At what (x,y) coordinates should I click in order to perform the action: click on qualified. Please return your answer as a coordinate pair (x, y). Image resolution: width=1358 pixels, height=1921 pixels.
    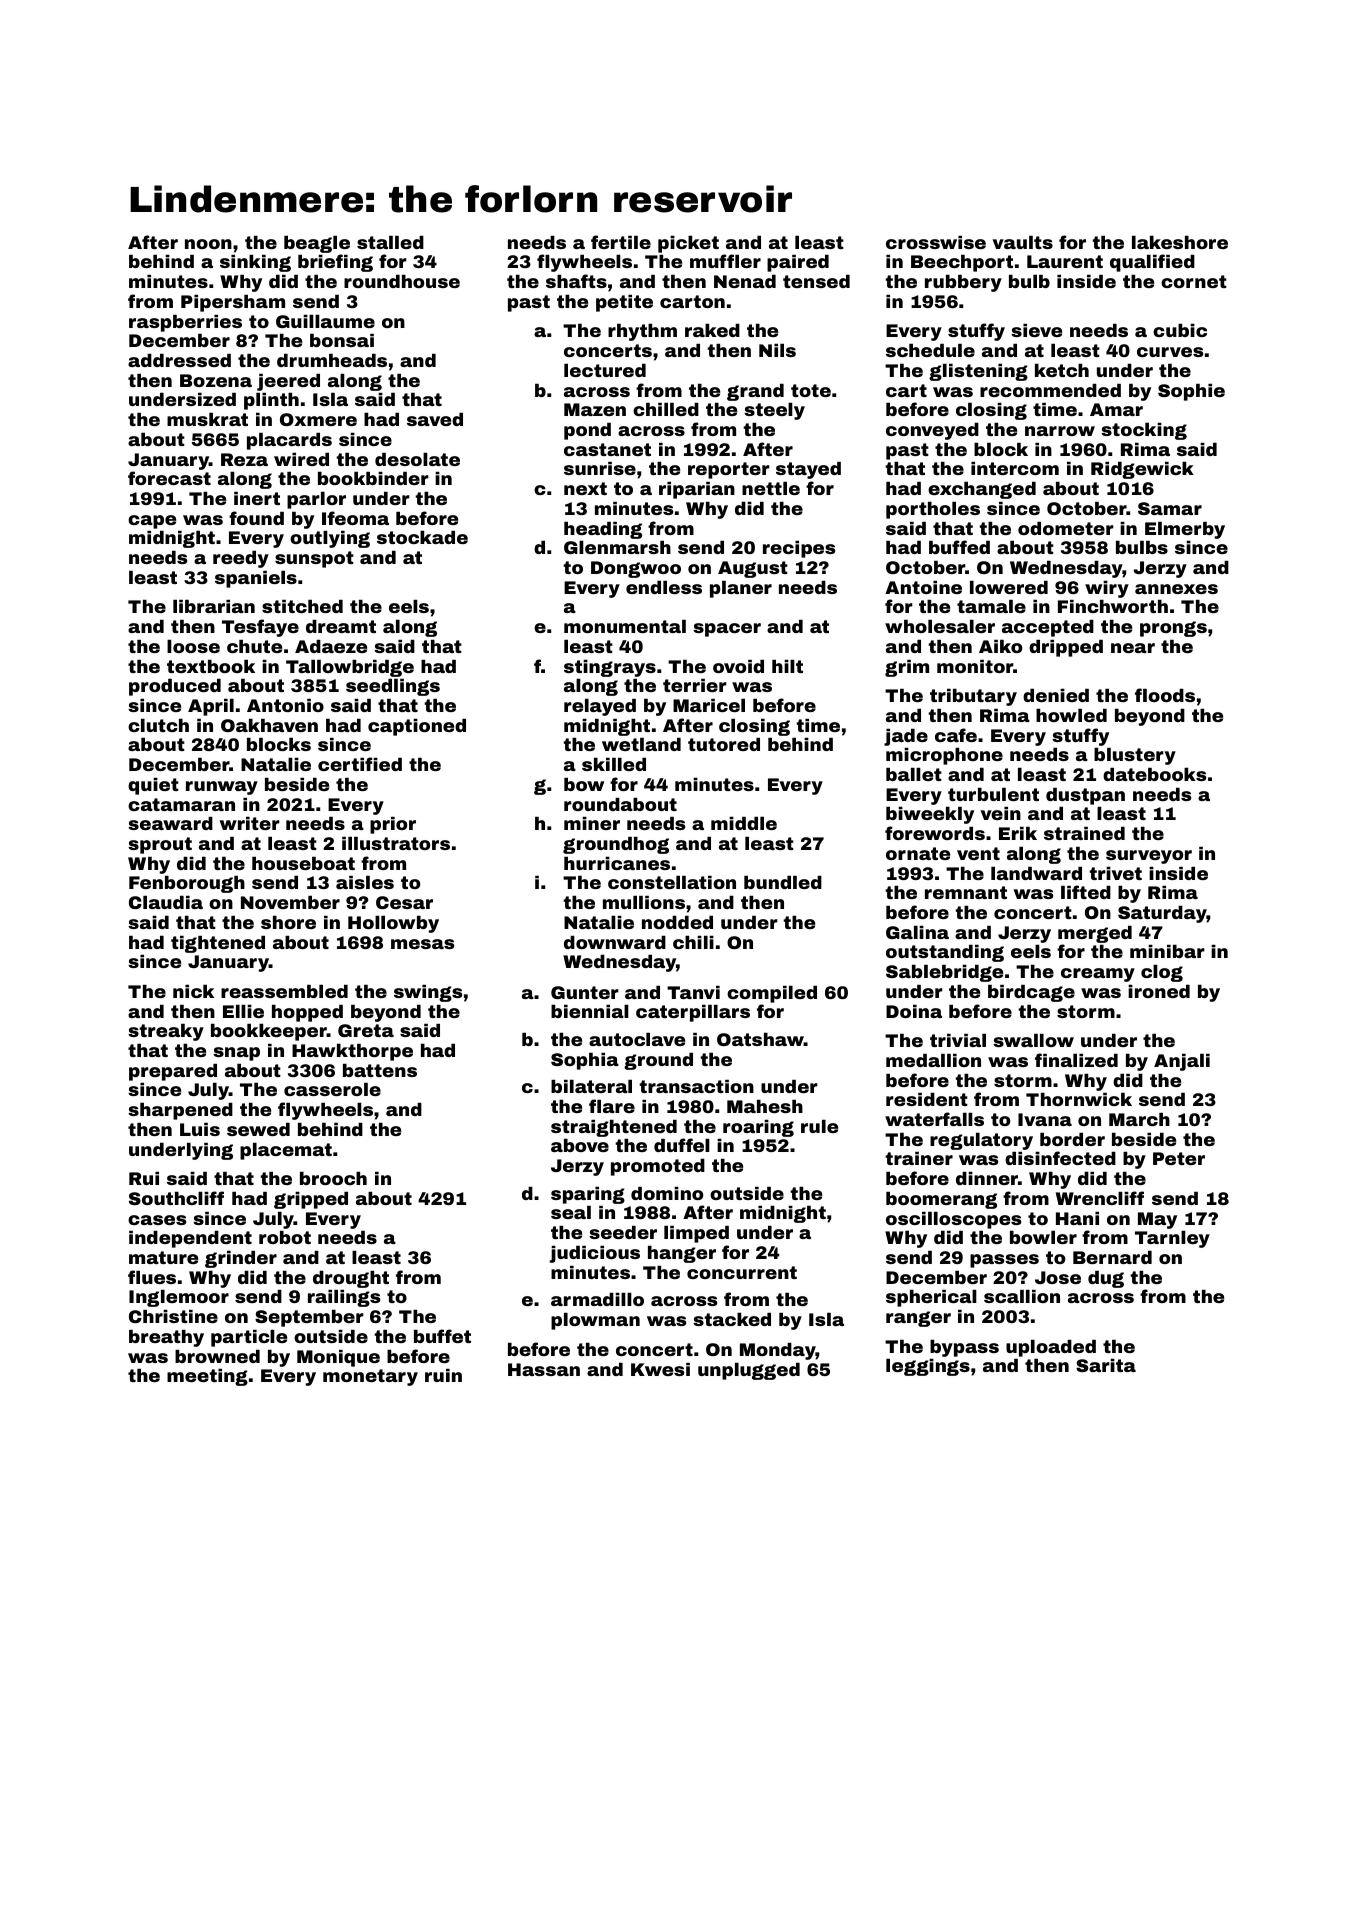
    Looking at the image, I should click on (1152, 263).
